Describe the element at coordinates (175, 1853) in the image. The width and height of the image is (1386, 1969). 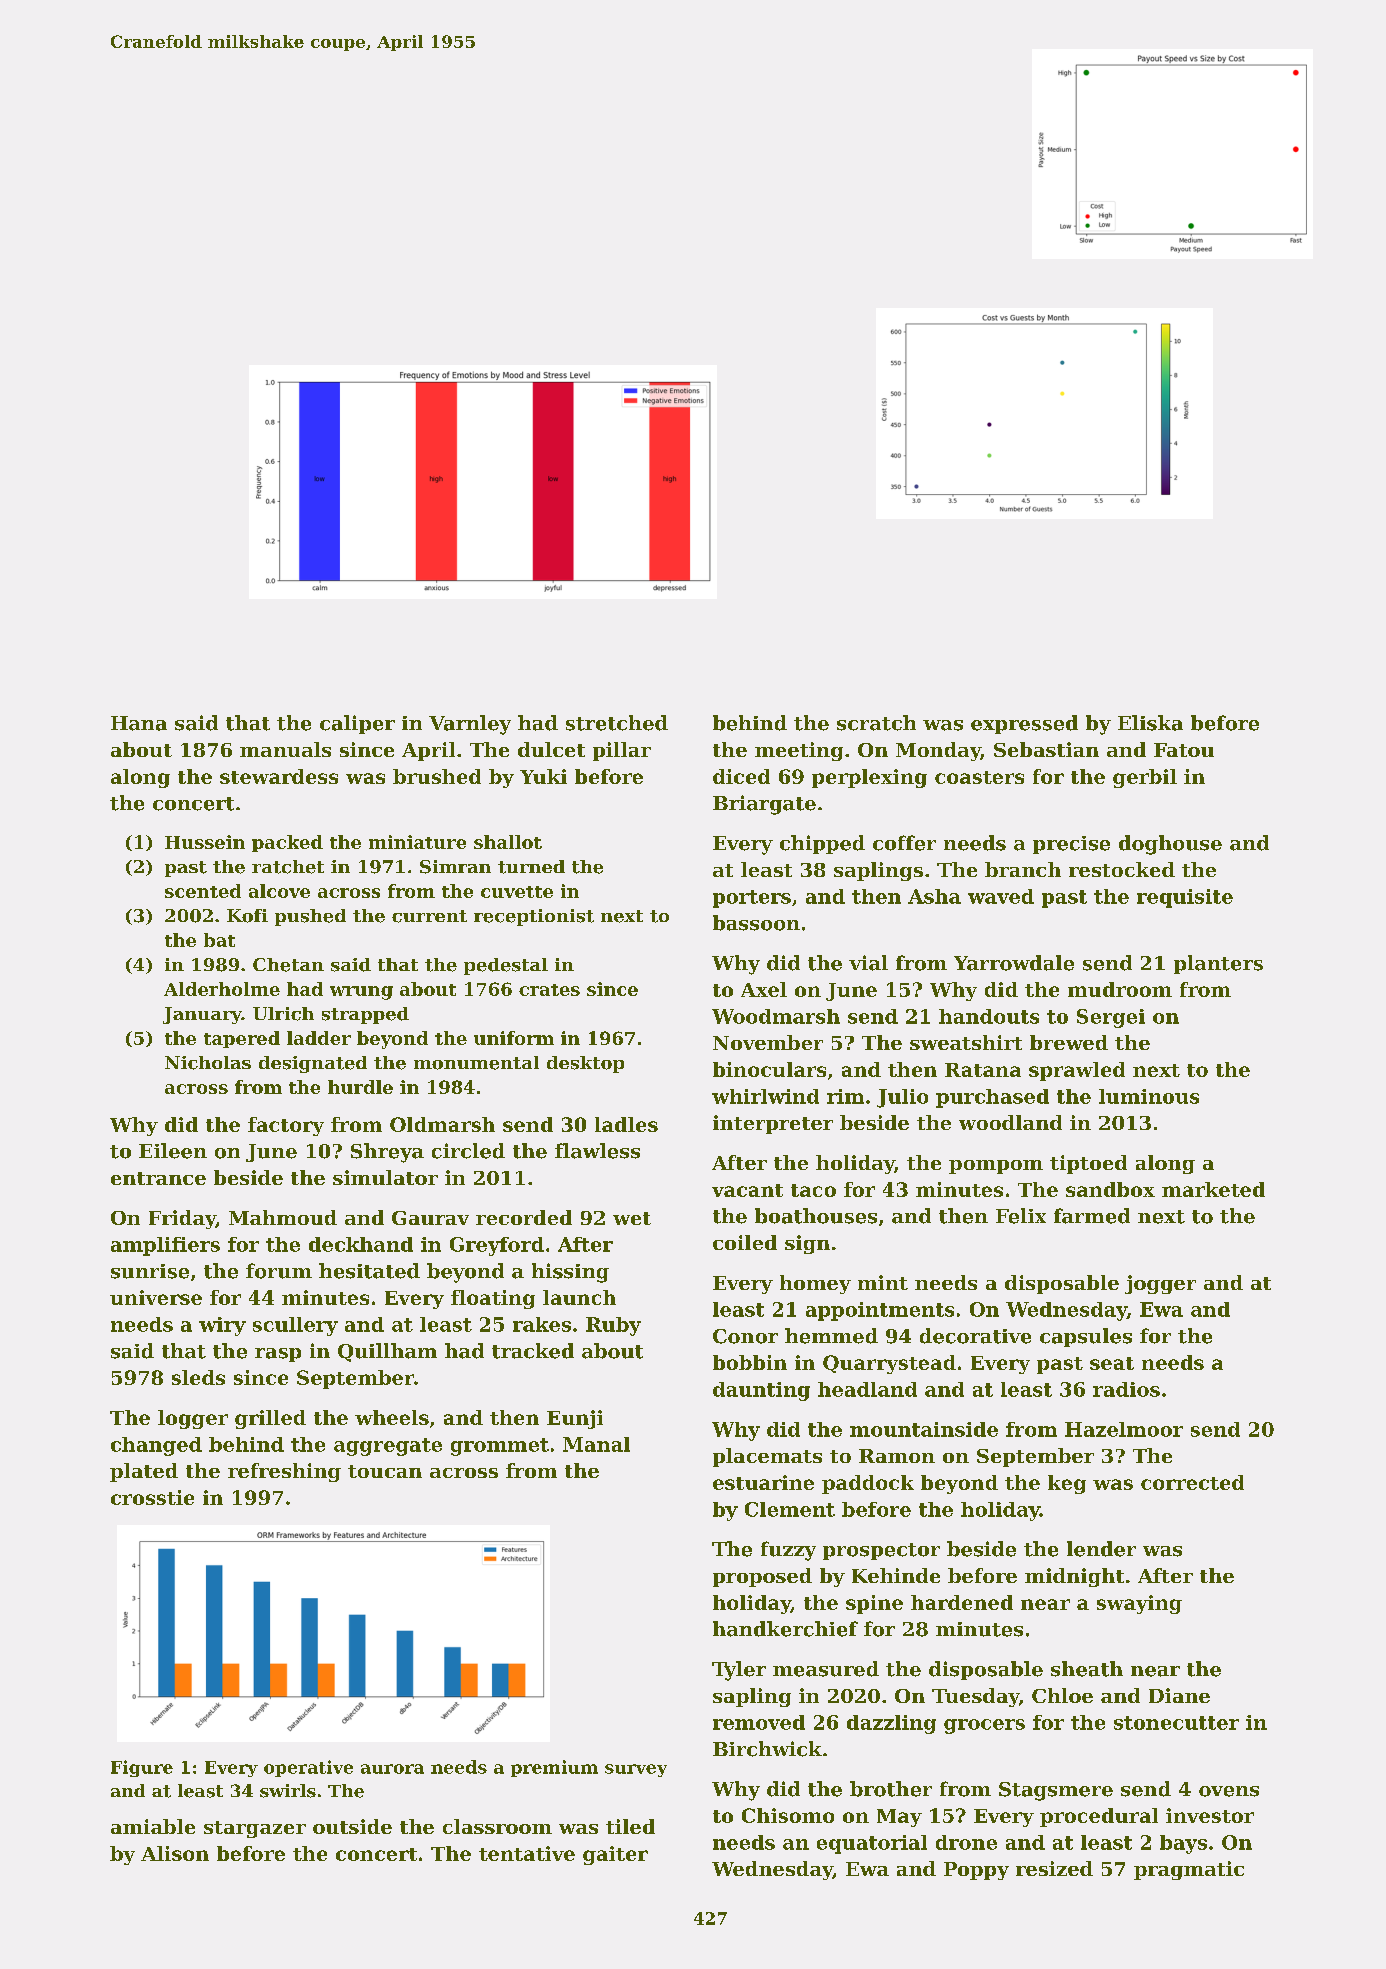
I see `Alison` at that location.
